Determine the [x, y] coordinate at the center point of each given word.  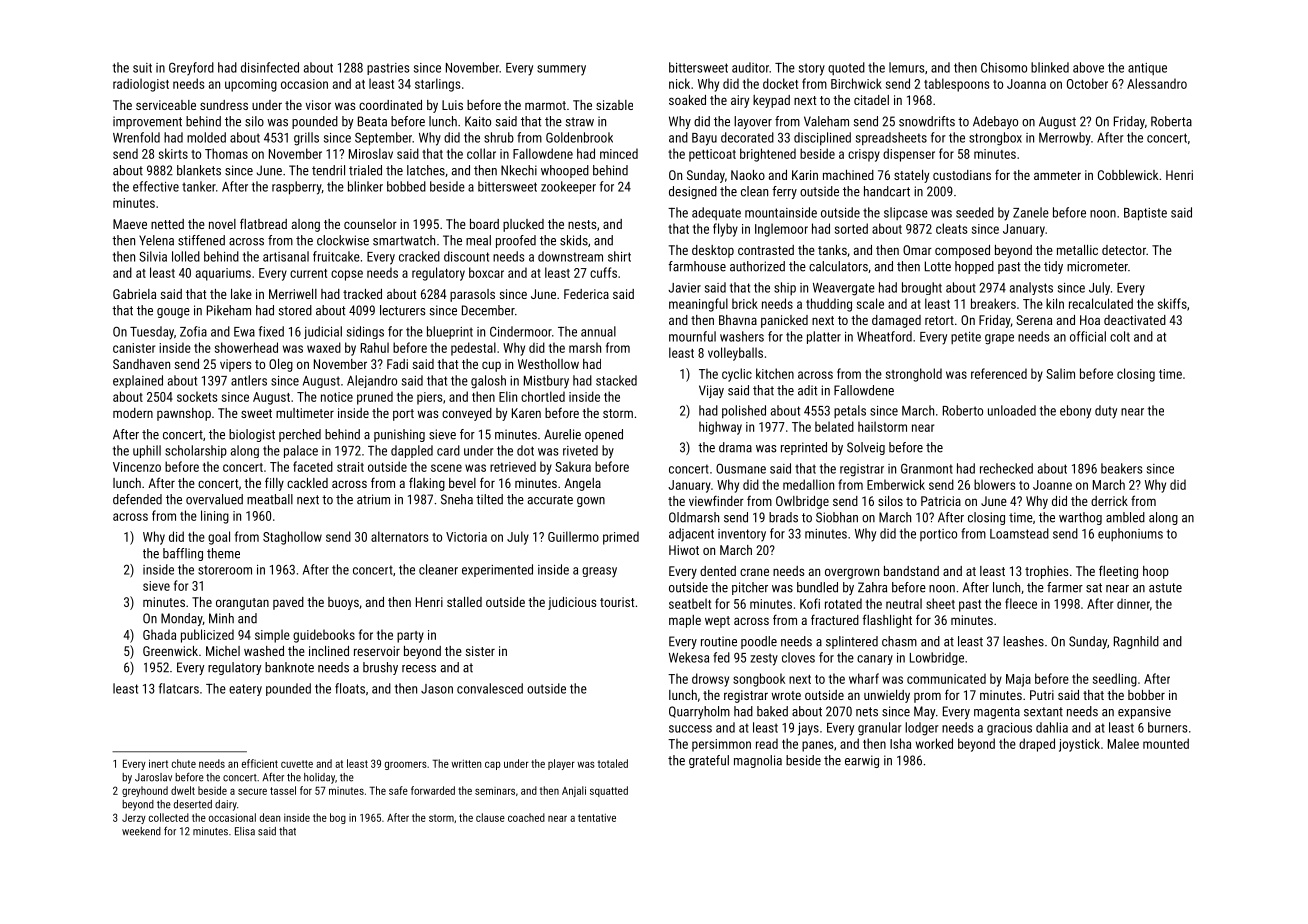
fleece [1021, 603]
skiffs [1172, 303]
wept [717, 622]
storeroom [225, 570]
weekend [141, 831]
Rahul [375, 347]
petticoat [712, 155]
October [1087, 83]
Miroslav [371, 153]
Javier [684, 288]
